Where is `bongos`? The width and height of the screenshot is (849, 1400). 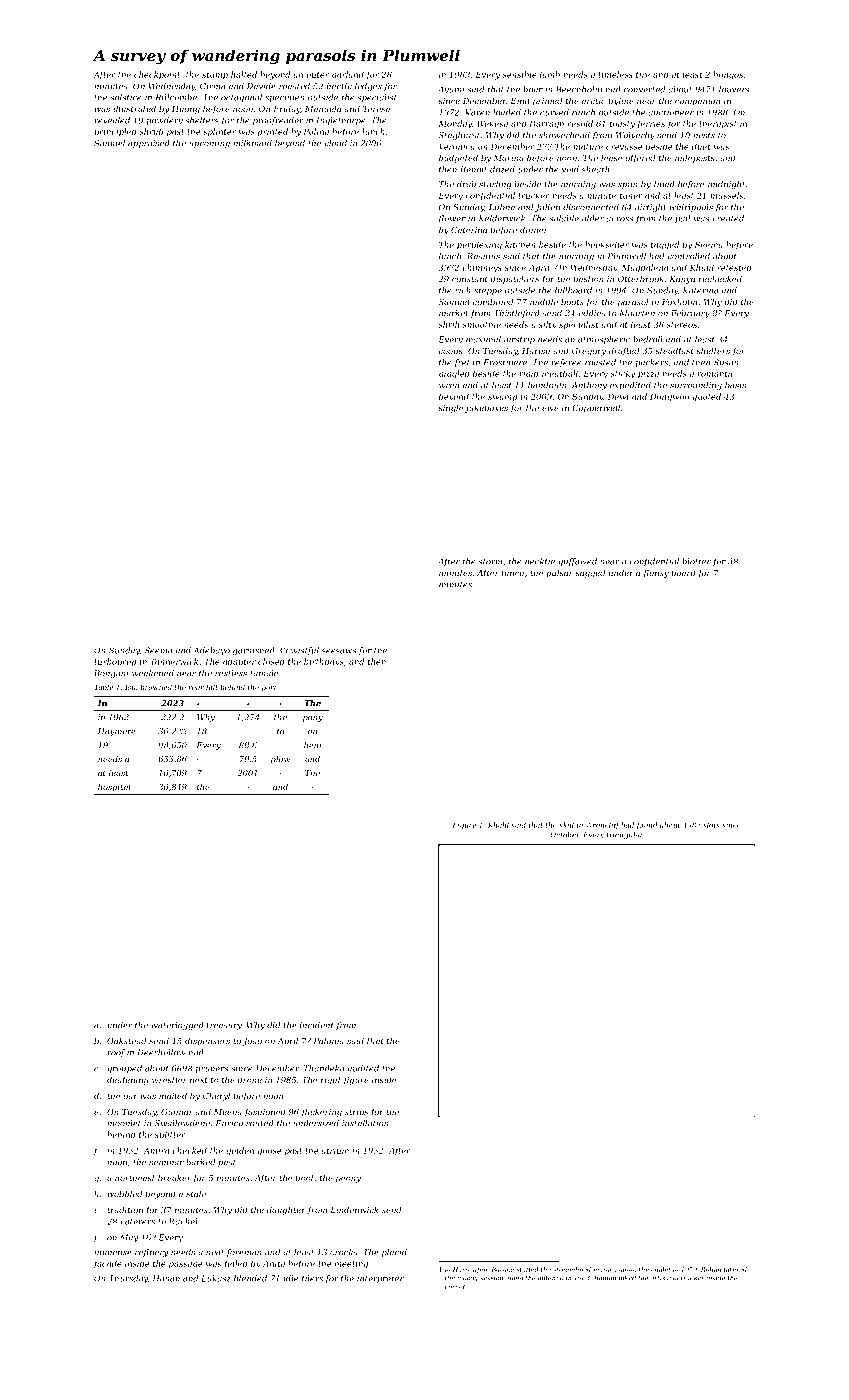
bongos is located at coordinates (728, 75).
